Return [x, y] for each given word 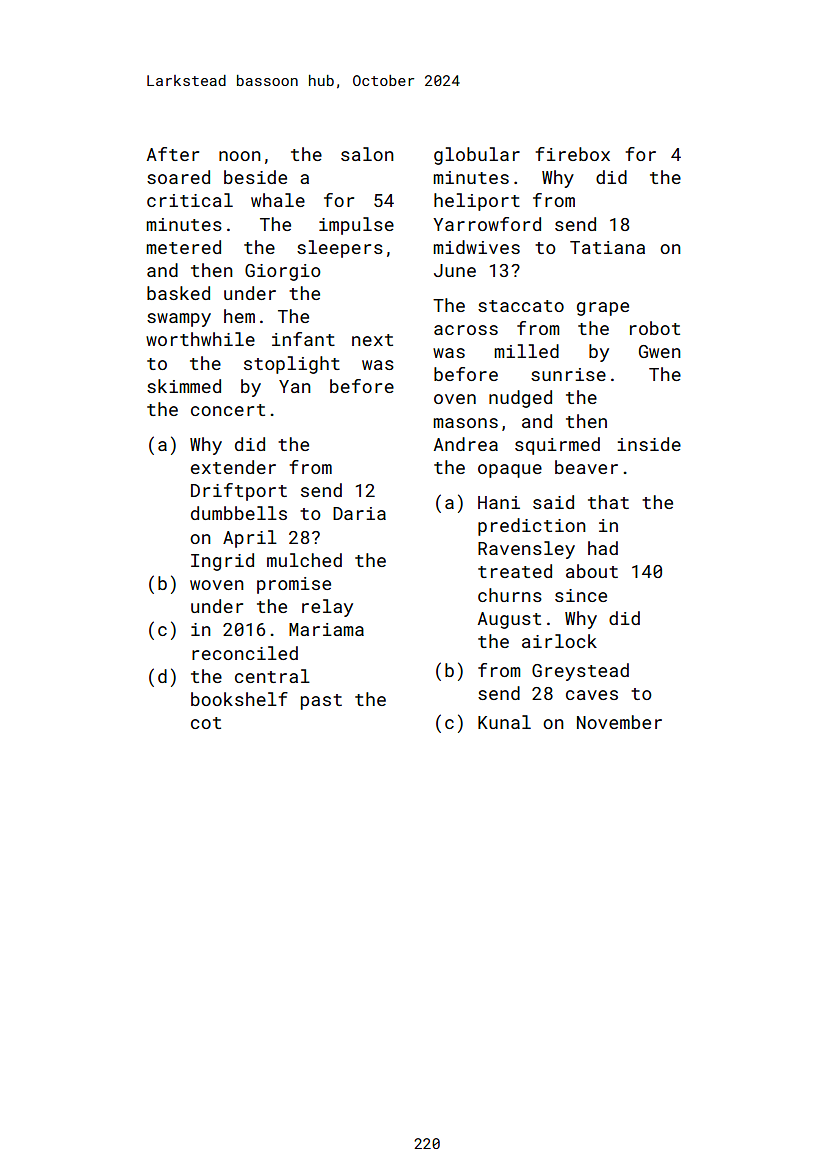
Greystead [580, 672]
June [455, 270]
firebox [573, 154]
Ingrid [222, 562]
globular [477, 156]
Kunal [504, 722]
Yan [295, 386]
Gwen [660, 351]
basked [178, 293]
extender [233, 467]
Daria [359, 513]
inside [649, 444]
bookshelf [239, 699]
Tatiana [607, 247]
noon [240, 156]
